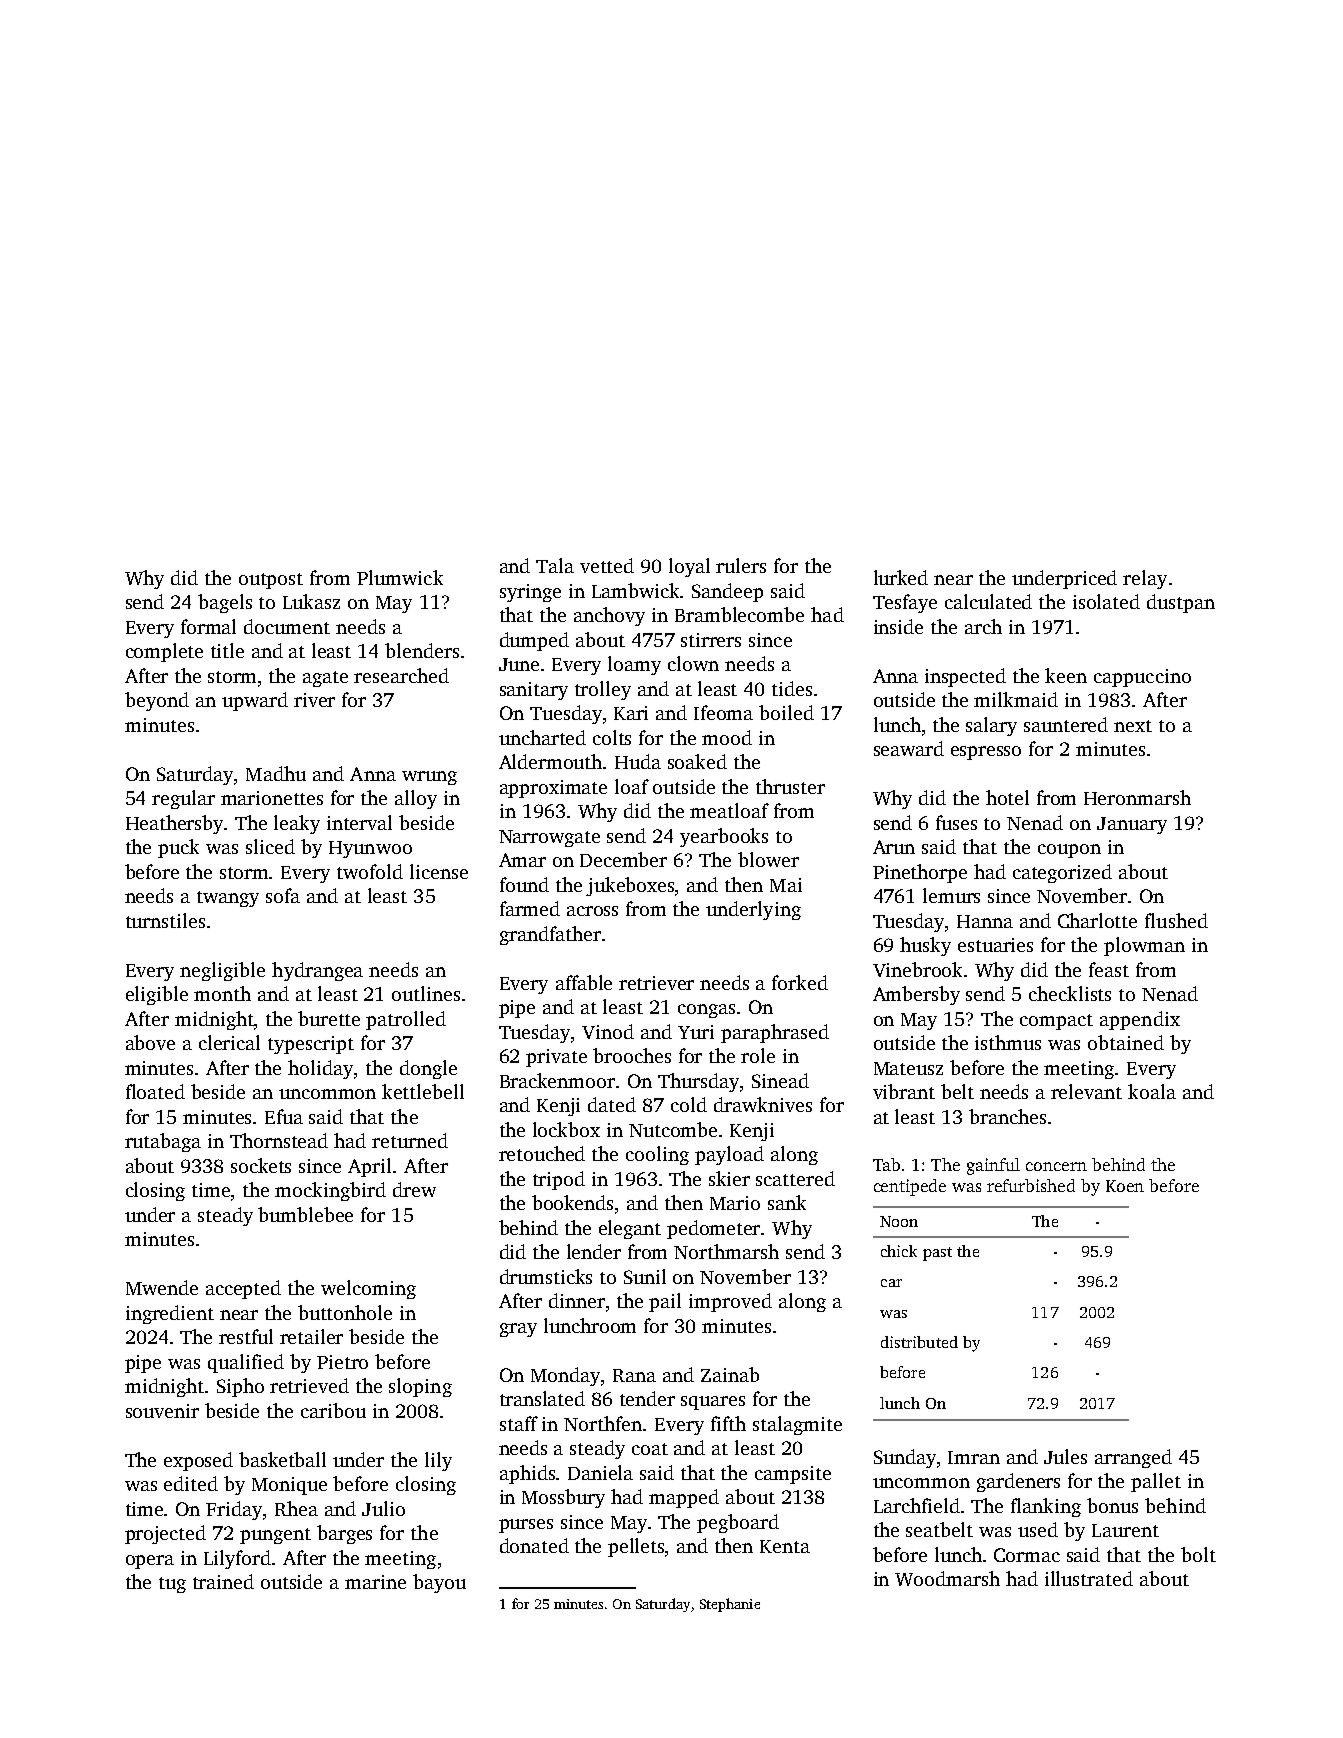  What do you see at coordinates (271, 581) in the screenshot?
I see `outpost` at bounding box center [271, 581].
